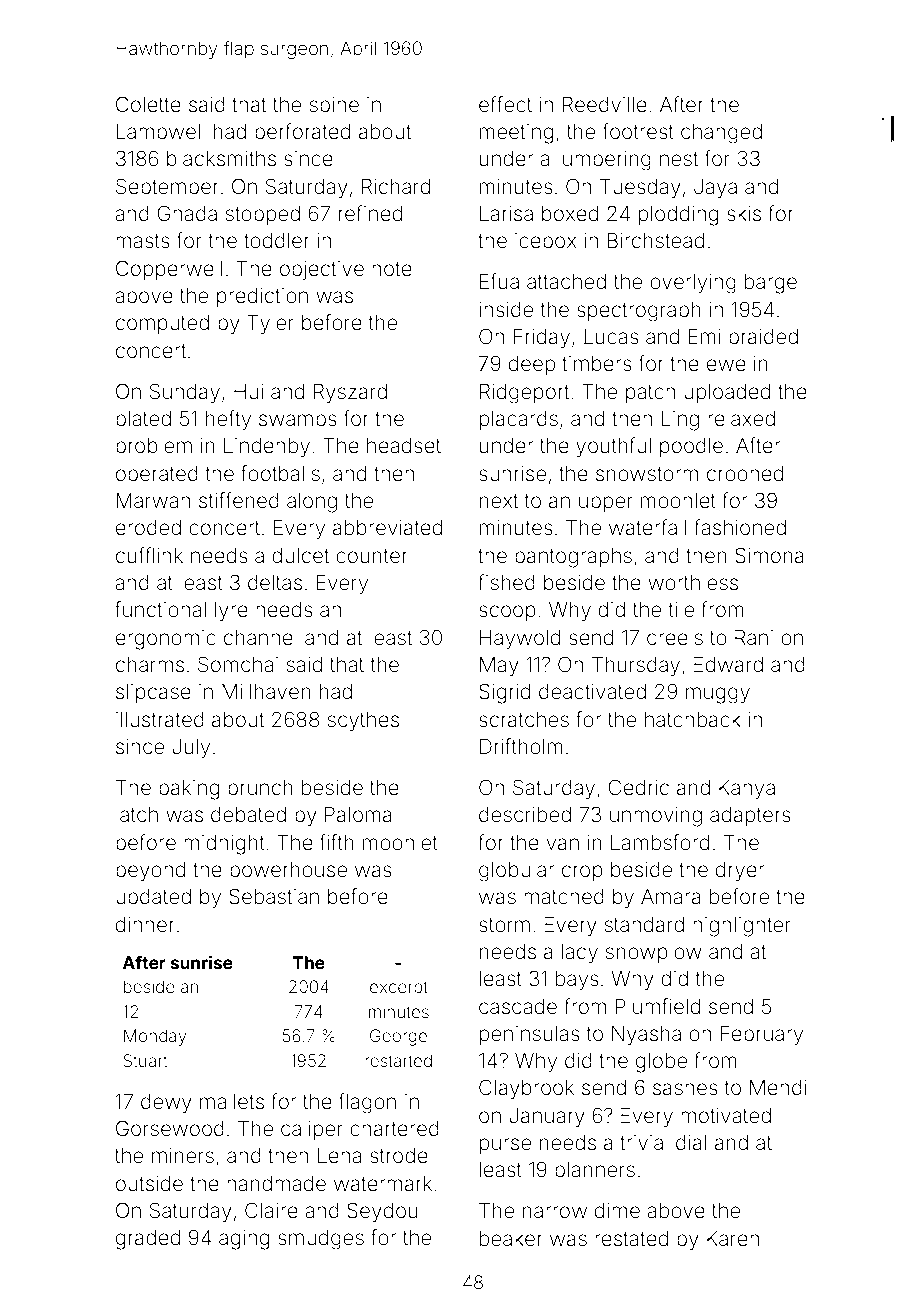 The height and width of the image is (1314, 924). I want to click on Reedville, so click(605, 104).
